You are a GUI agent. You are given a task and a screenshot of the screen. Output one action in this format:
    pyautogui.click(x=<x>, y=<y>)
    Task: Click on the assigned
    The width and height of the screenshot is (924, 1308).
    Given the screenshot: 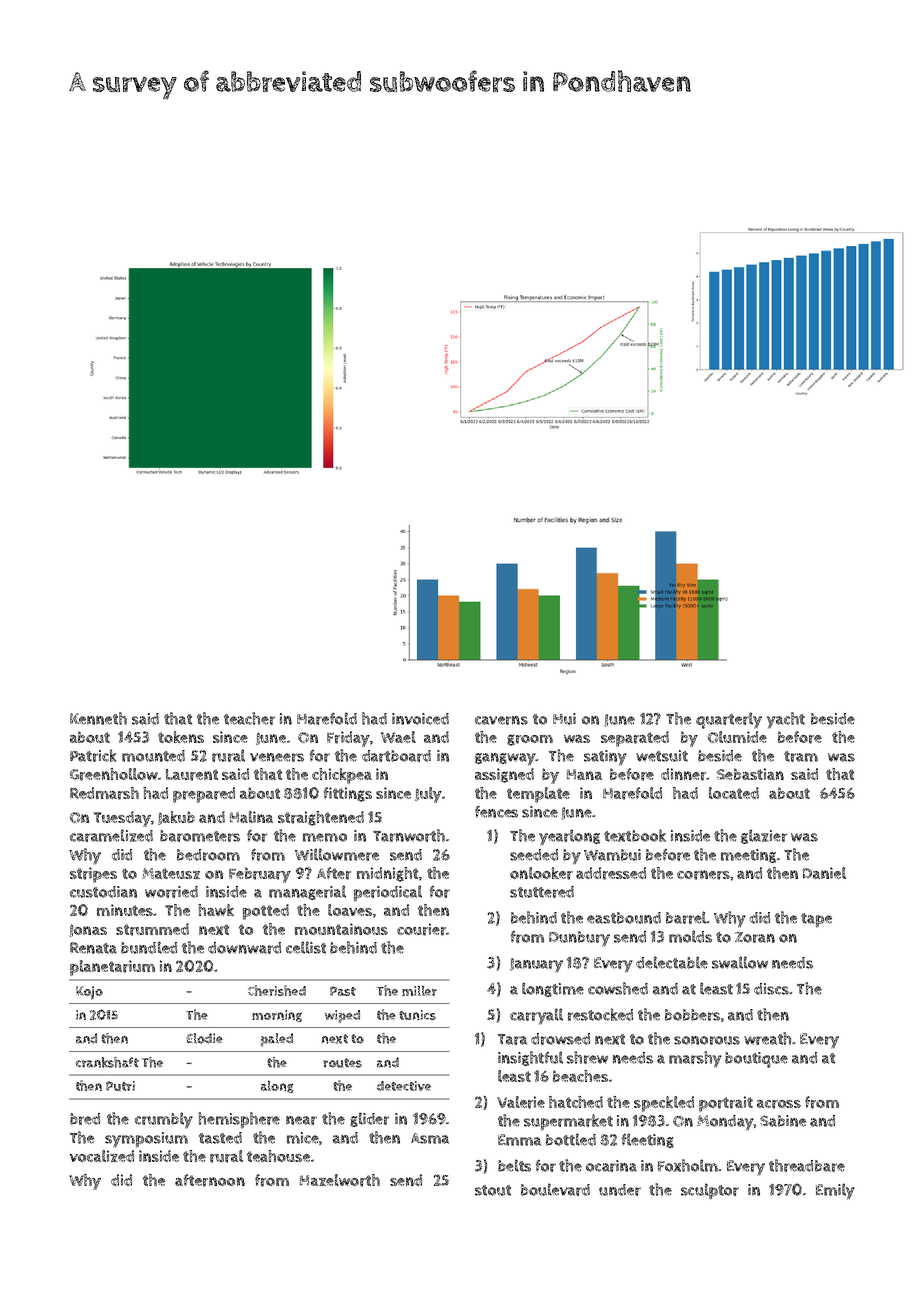 What is the action you would take?
    pyautogui.click(x=504, y=775)
